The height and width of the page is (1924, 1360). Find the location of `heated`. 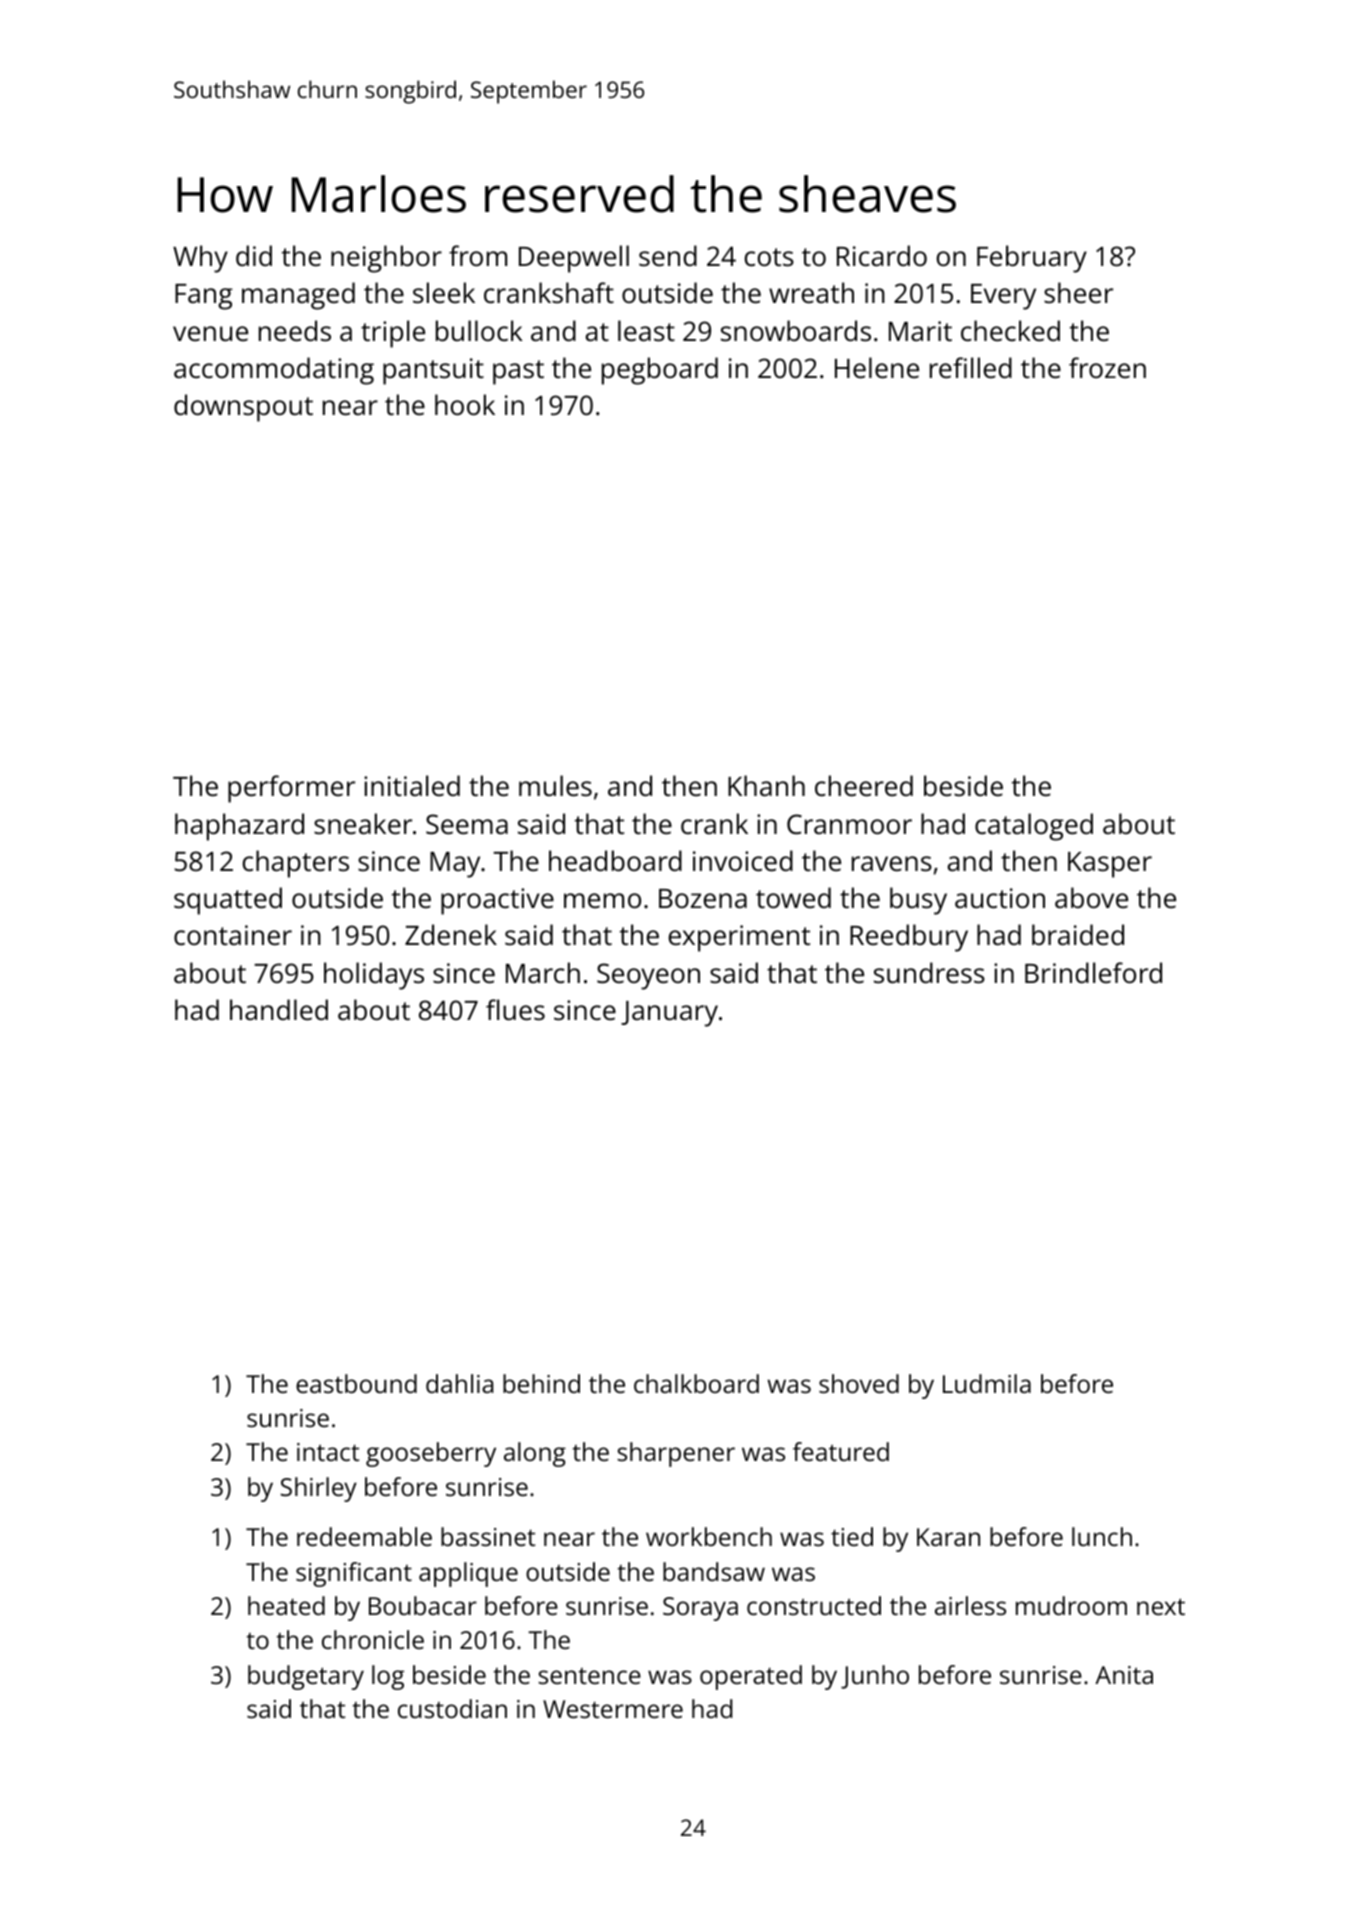

heated is located at coordinates (286, 1605).
